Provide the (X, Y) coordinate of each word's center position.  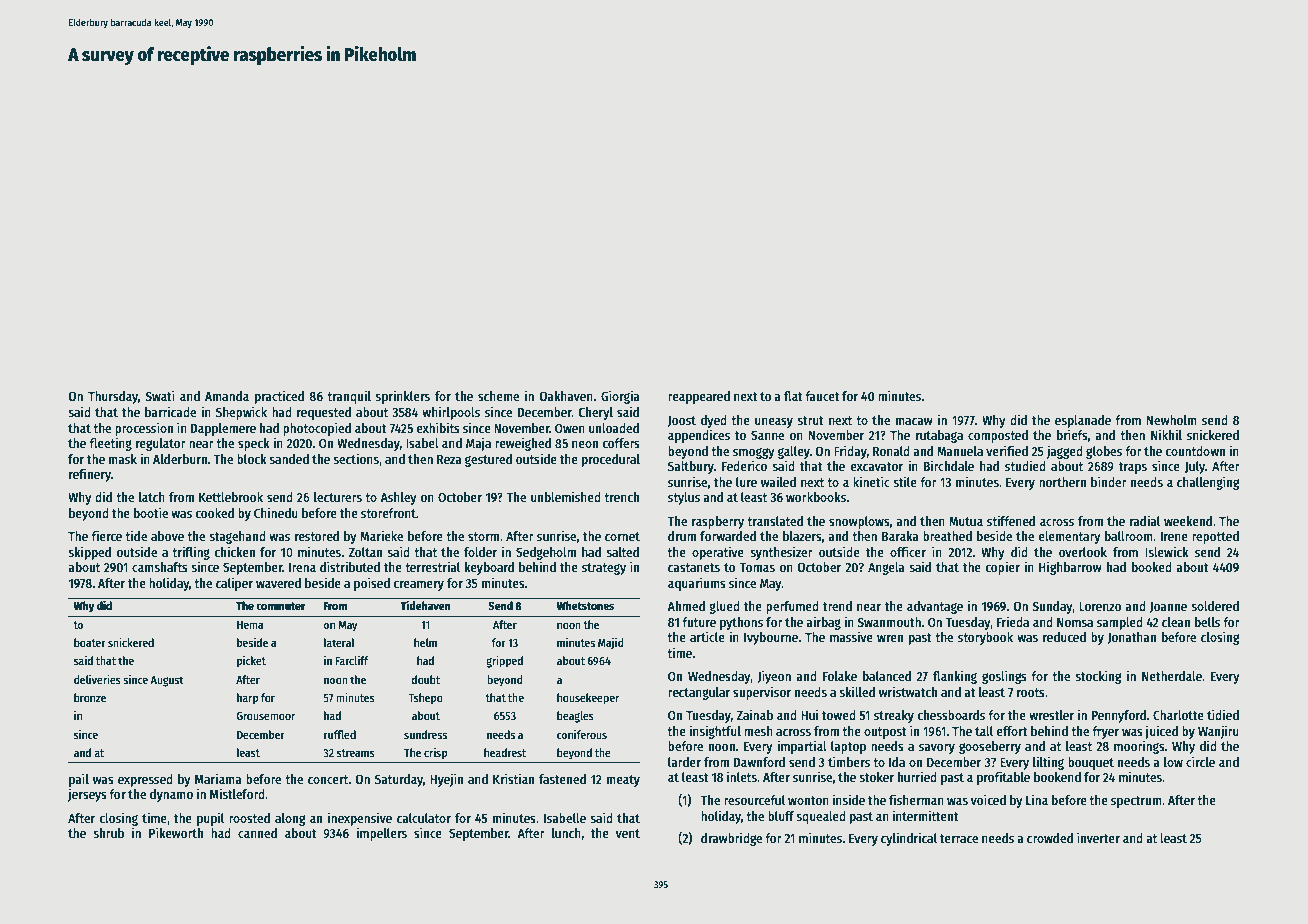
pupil (210, 819)
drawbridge (731, 839)
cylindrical (909, 839)
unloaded (614, 428)
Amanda (227, 396)
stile (905, 481)
